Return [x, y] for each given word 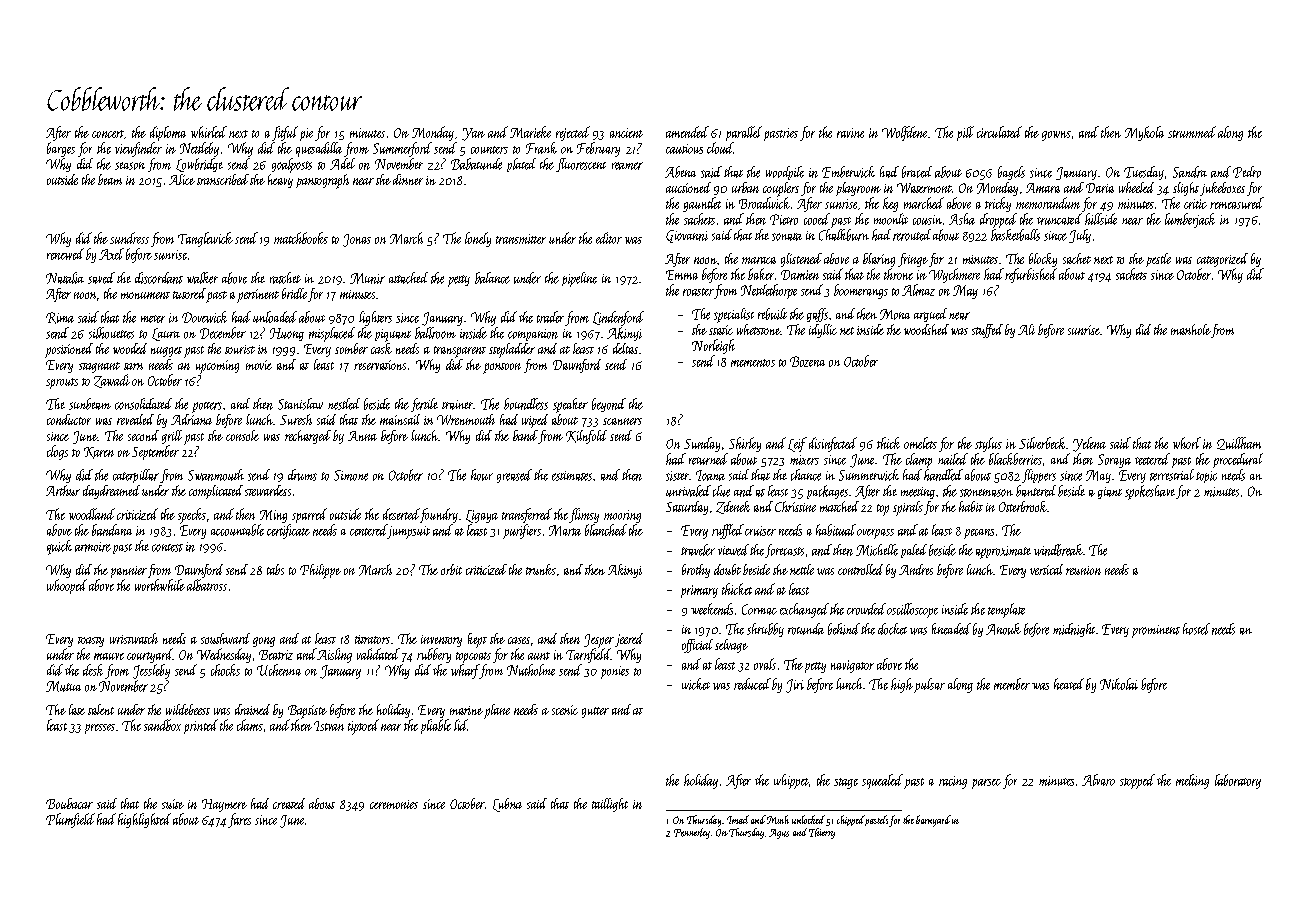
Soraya [1114, 461]
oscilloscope [912, 610]
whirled [209, 132]
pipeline [579, 279]
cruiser [760, 531]
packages [827, 492]
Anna [362, 436]
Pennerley [692, 833]
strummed [1192, 132]
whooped [67, 586]
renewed [65, 254]
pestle [1158, 260]
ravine [850, 133]
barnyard [933, 821]
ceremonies [394, 804]
